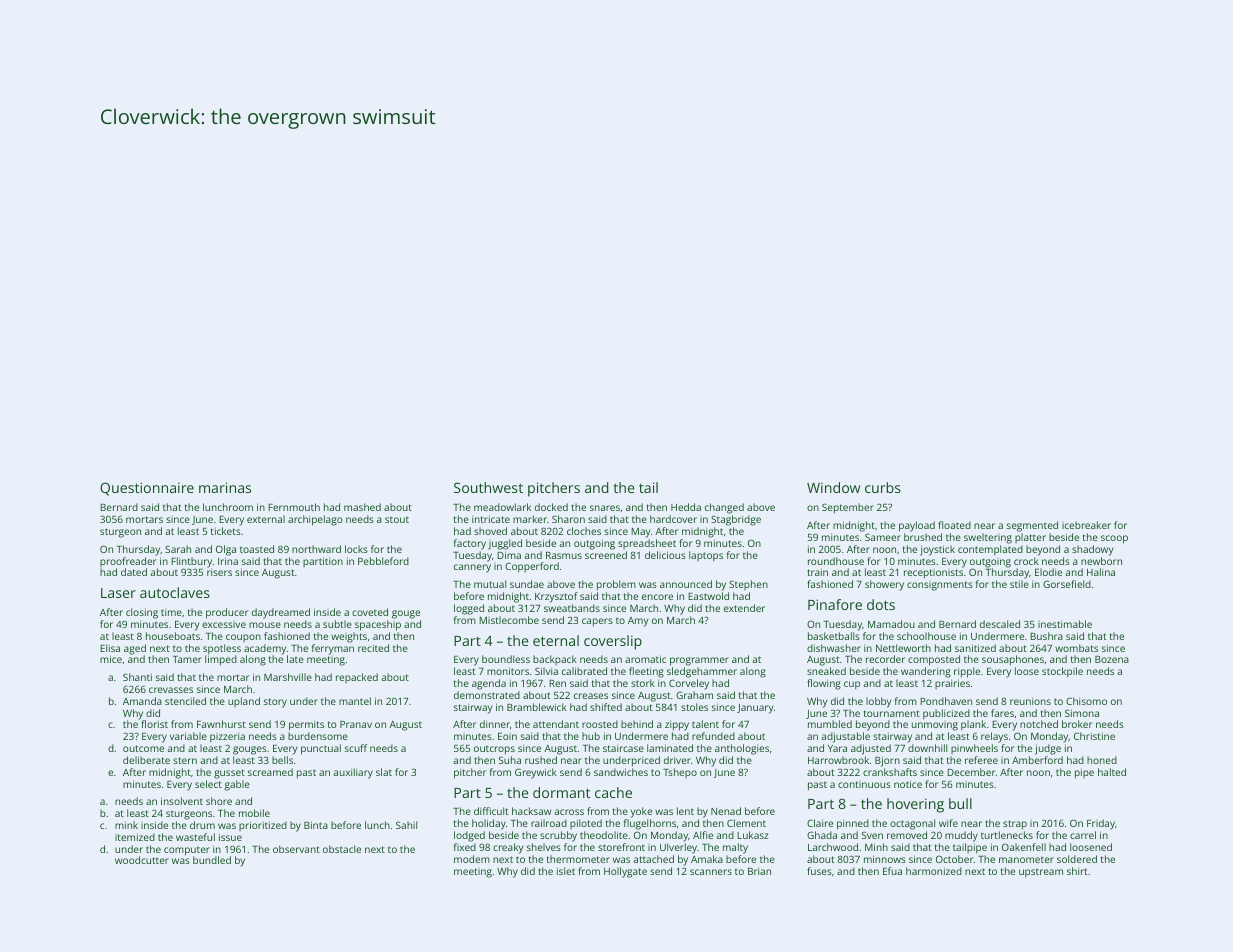  I want to click on delicious, so click(665, 555).
